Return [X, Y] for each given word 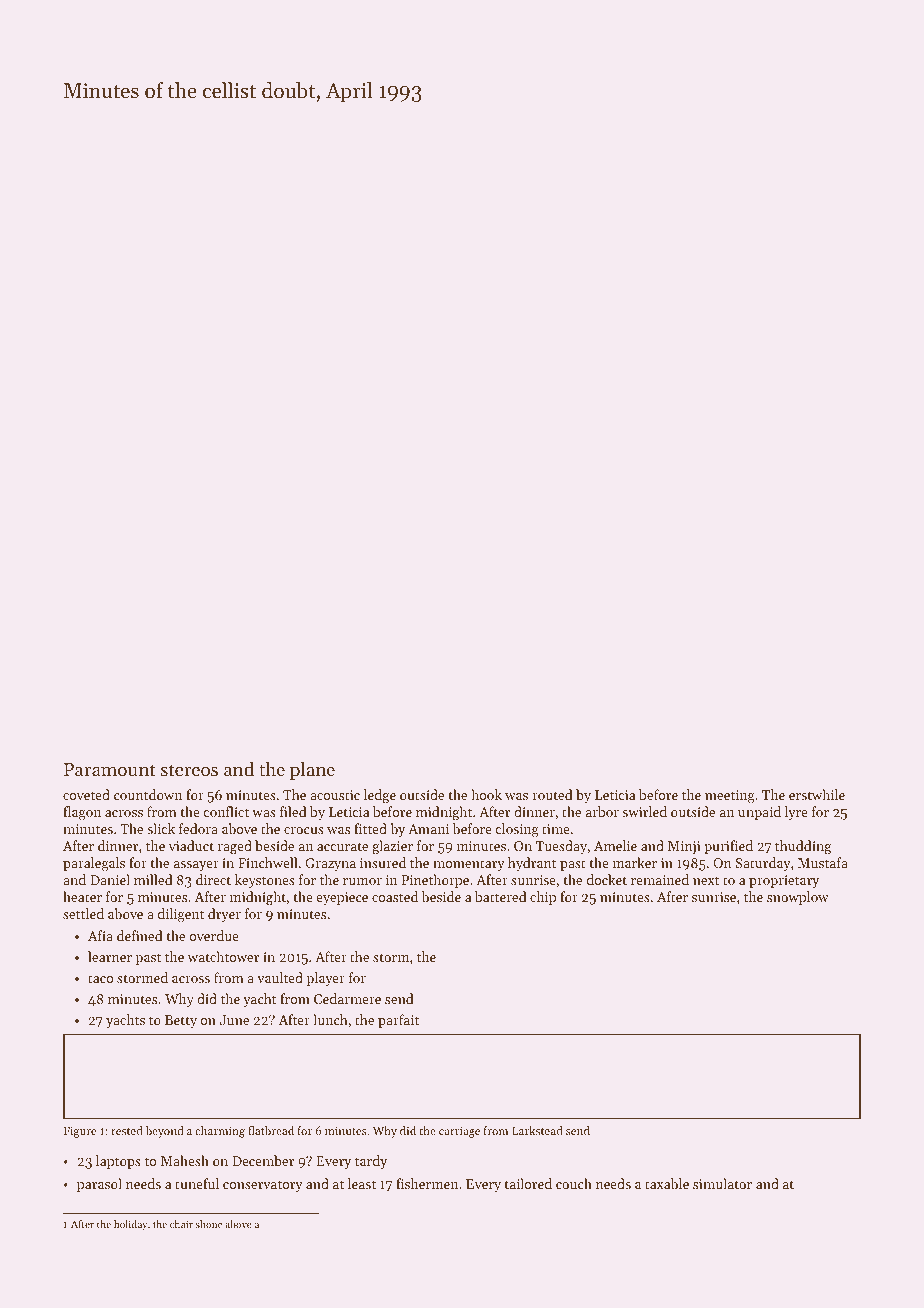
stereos [189, 770]
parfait [398, 1021]
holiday [130, 1225]
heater [82, 896]
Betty [181, 1021]
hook [486, 794]
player [326, 979]
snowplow [798, 898]
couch [574, 1183]
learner [110, 956]
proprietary [784, 881]
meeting [730, 796]
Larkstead [537, 1130]
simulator [722, 1183]
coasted [395, 896]
